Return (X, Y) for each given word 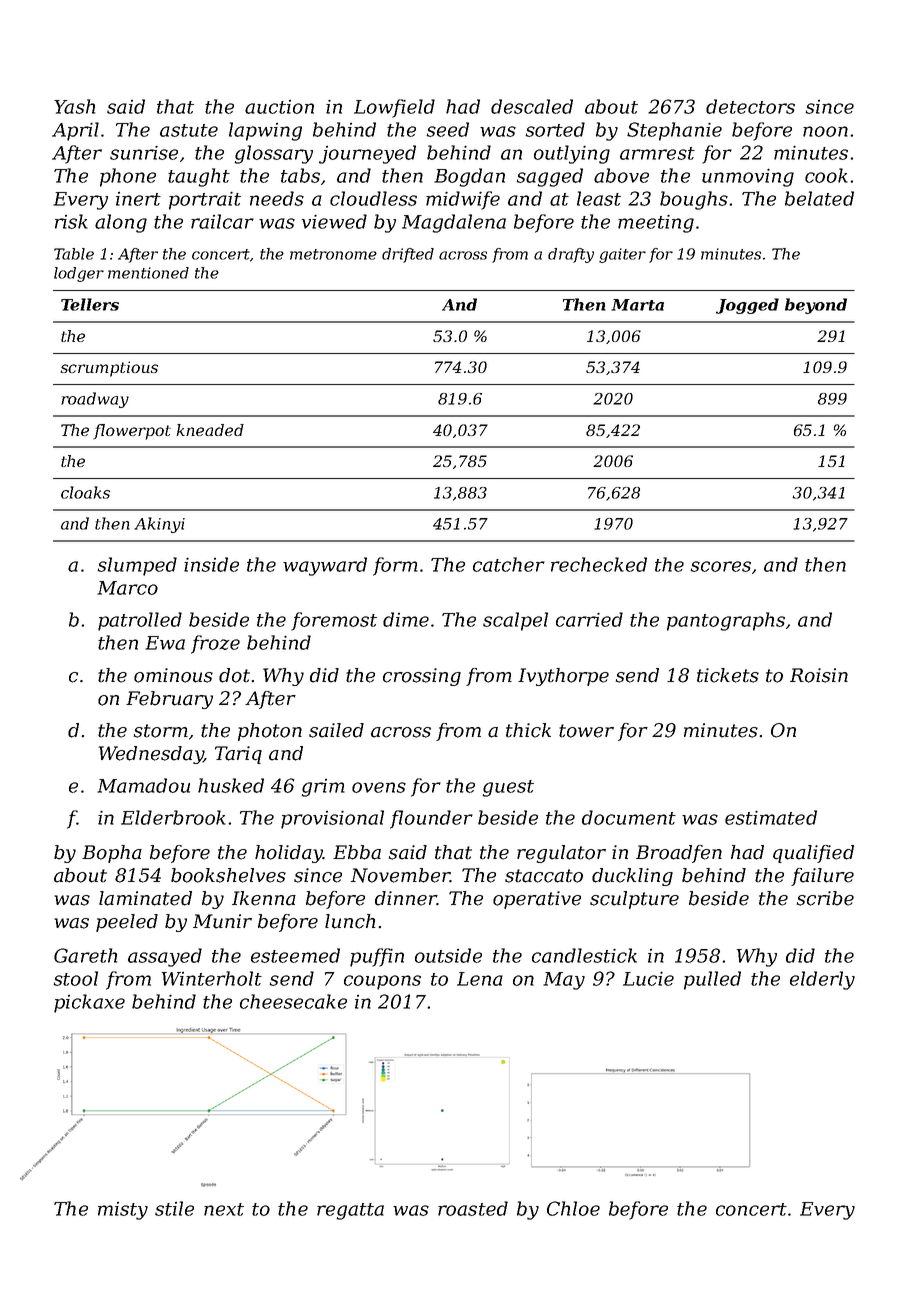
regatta (350, 1211)
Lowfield (394, 108)
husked (231, 785)
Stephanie (674, 131)
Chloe (573, 1208)
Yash (74, 106)
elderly (822, 980)
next (224, 1209)
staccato (544, 876)
